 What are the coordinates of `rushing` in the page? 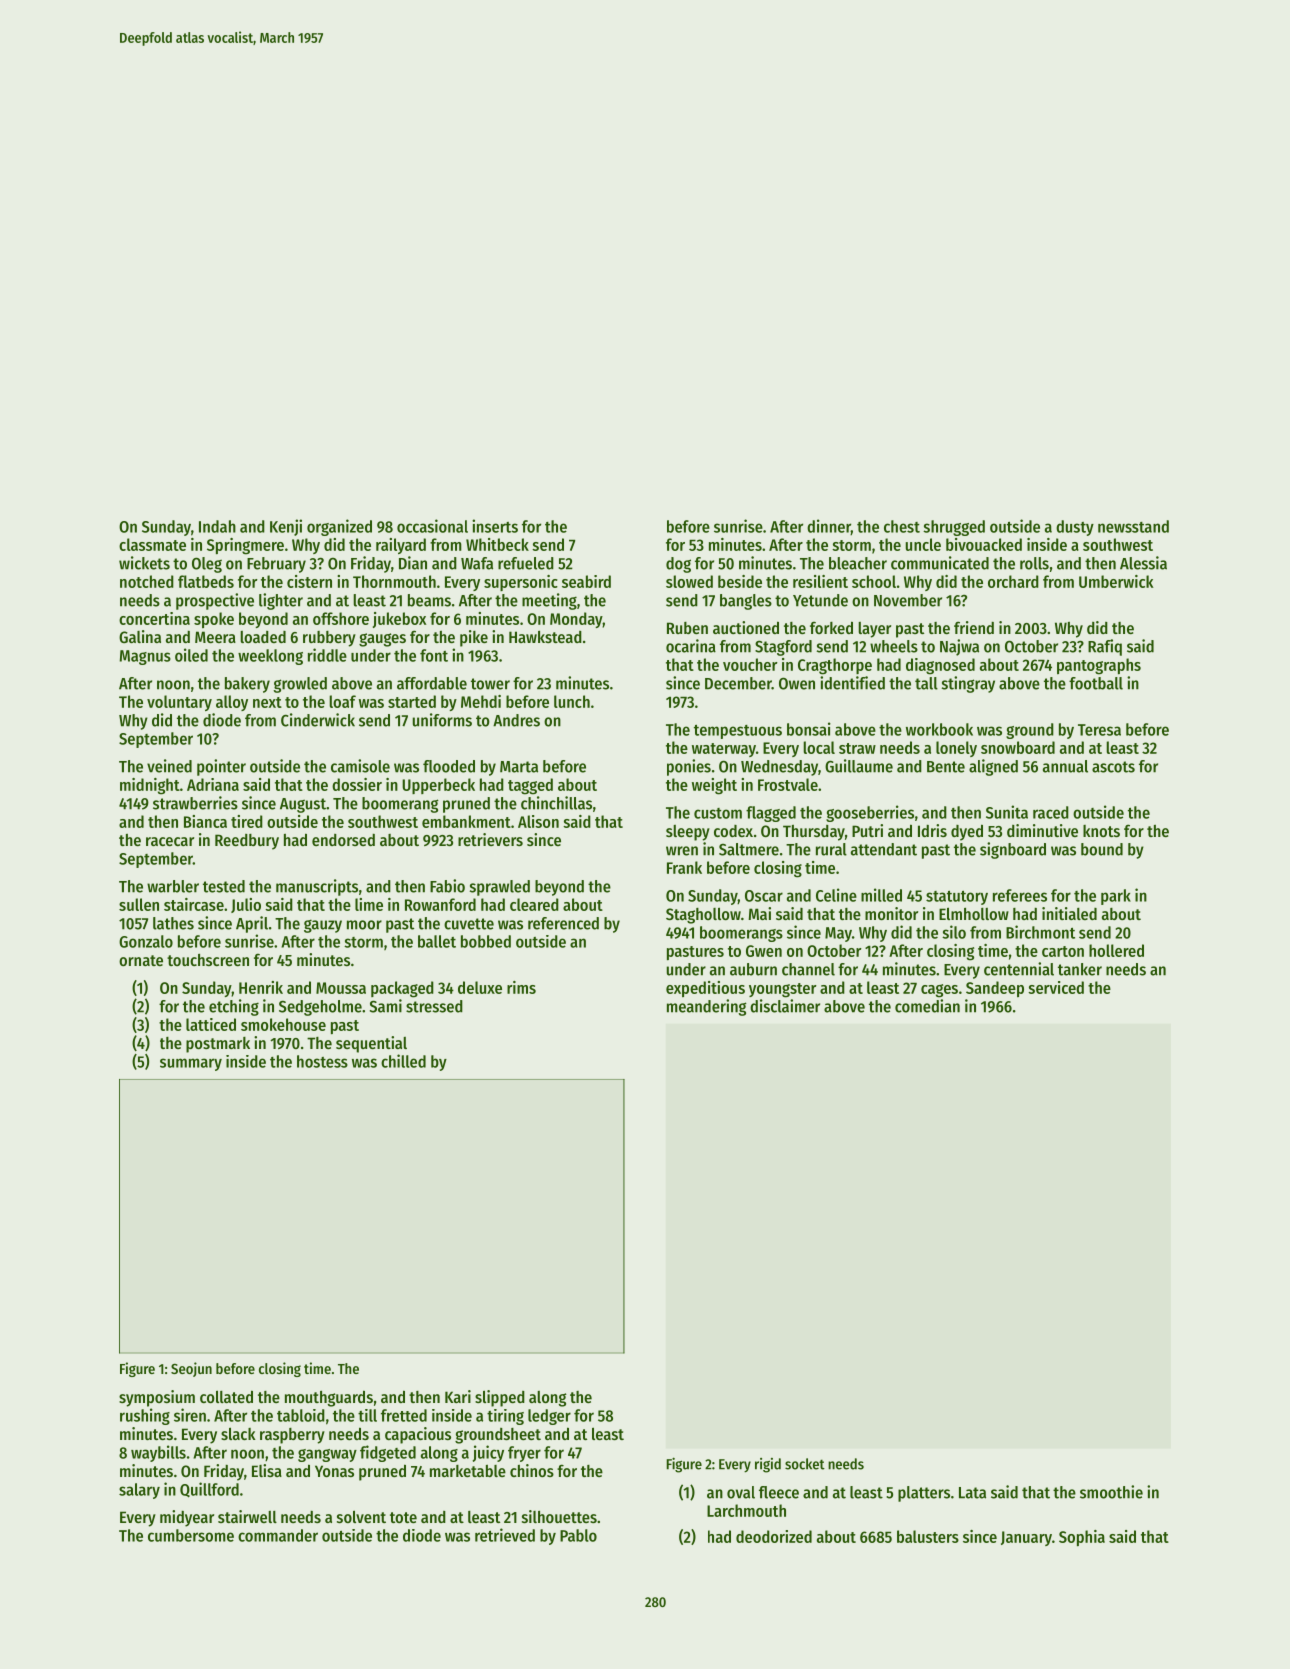 It's located at (145, 1416).
